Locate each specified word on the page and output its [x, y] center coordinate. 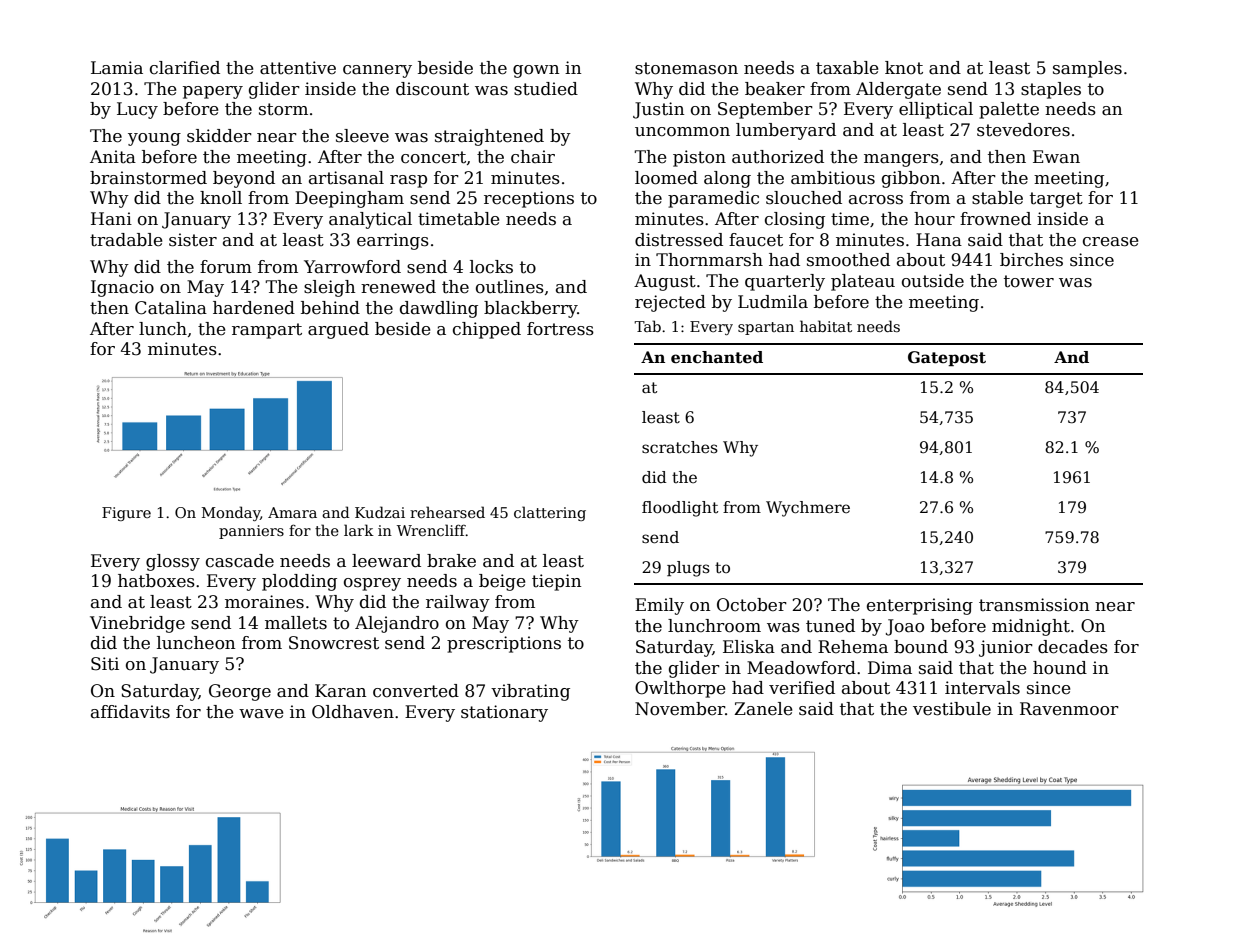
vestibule [952, 709]
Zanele [763, 709]
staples [1051, 90]
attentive [298, 68]
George [240, 692]
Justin [658, 110]
